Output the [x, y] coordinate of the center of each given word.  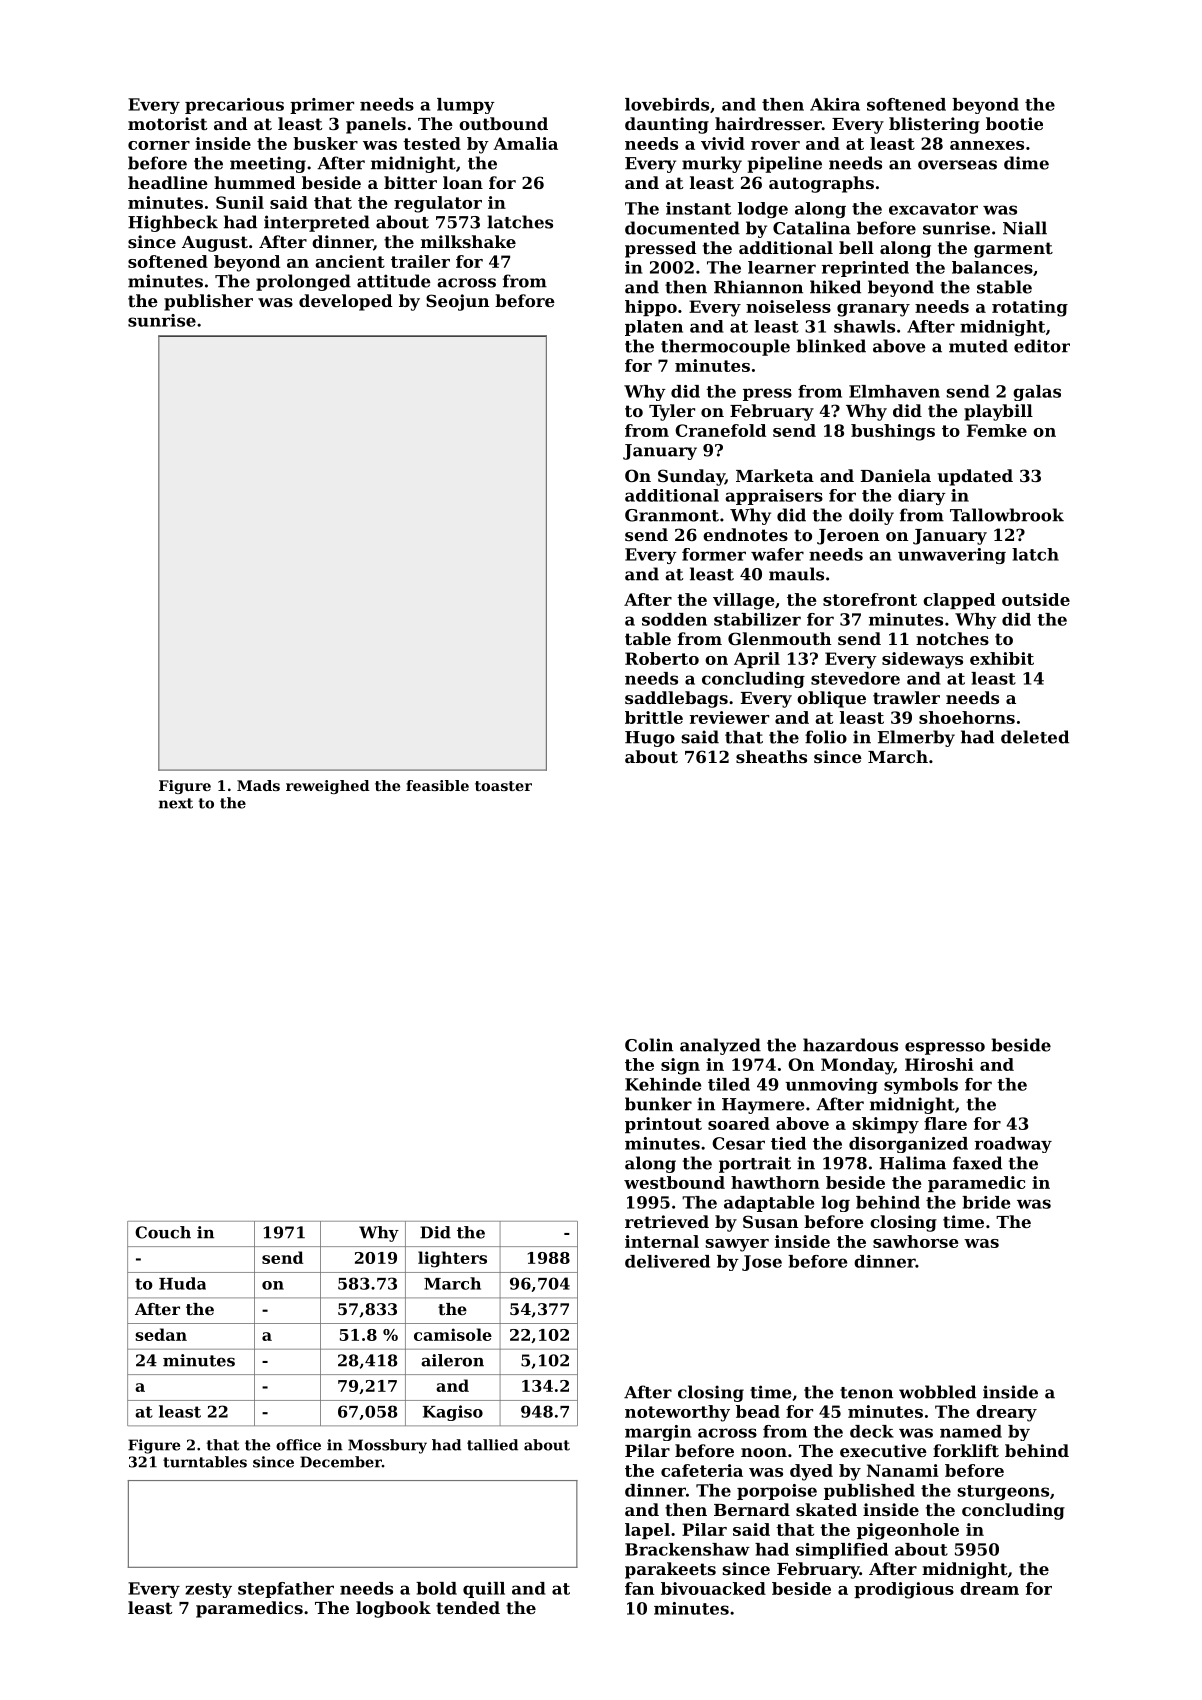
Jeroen [848, 537]
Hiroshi [939, 1064]
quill [484, 1590]
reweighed [328, 787]
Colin [649, 1045]
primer [322, 106]
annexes [987, 145]
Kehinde [663, 1084]
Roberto [662, 658]
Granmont [672, 515]
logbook [393, 1609]
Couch [163, 1232]
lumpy [466, 106]
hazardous [850, 1045]
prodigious [904, 1590]
